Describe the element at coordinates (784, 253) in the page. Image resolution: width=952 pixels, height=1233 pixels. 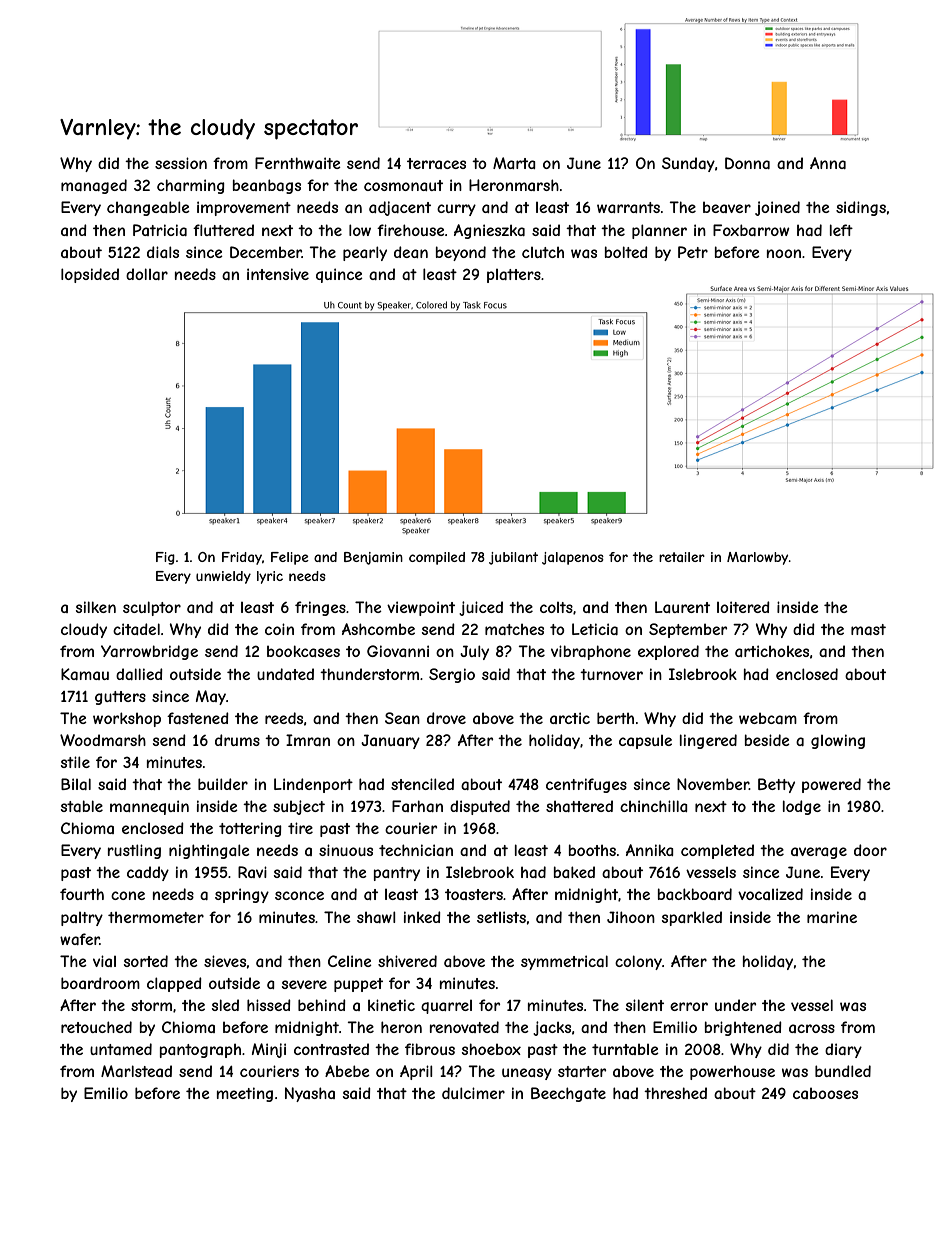
I see `noon` at that location.
